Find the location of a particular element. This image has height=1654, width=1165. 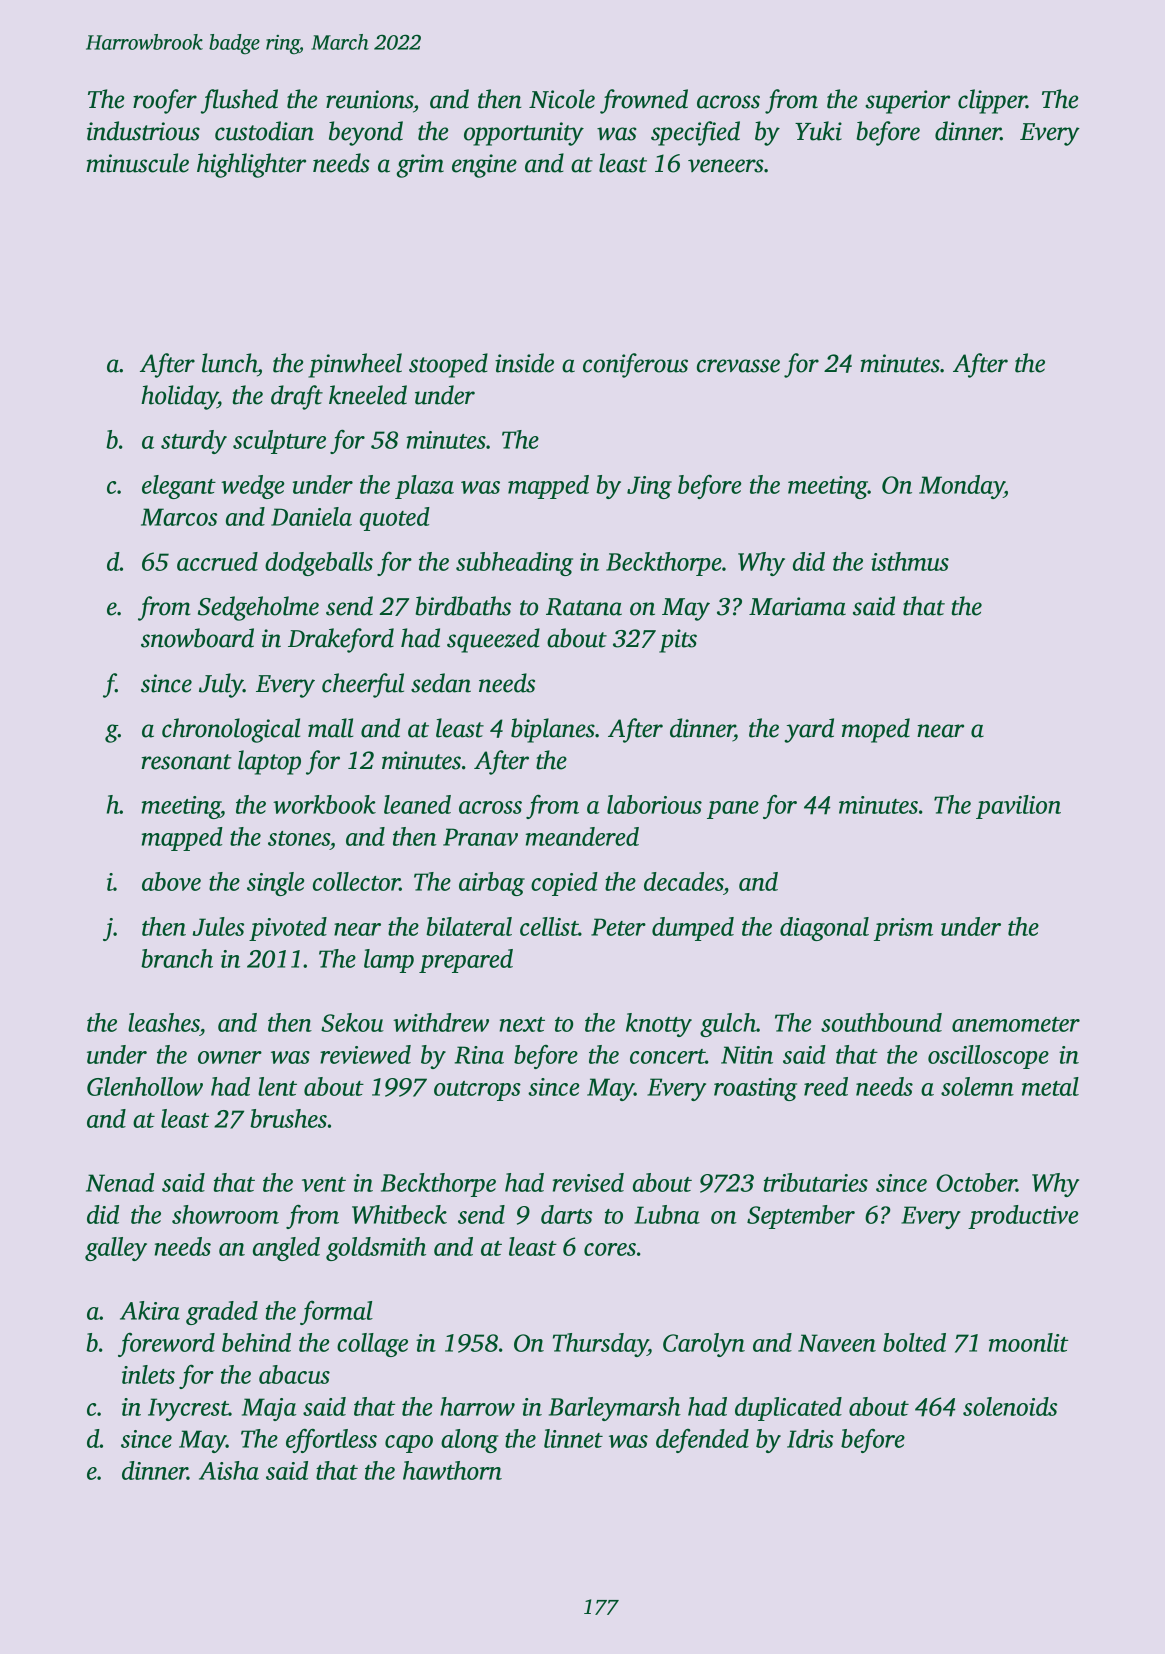

biplanes is located at coordinates (553, 730).
